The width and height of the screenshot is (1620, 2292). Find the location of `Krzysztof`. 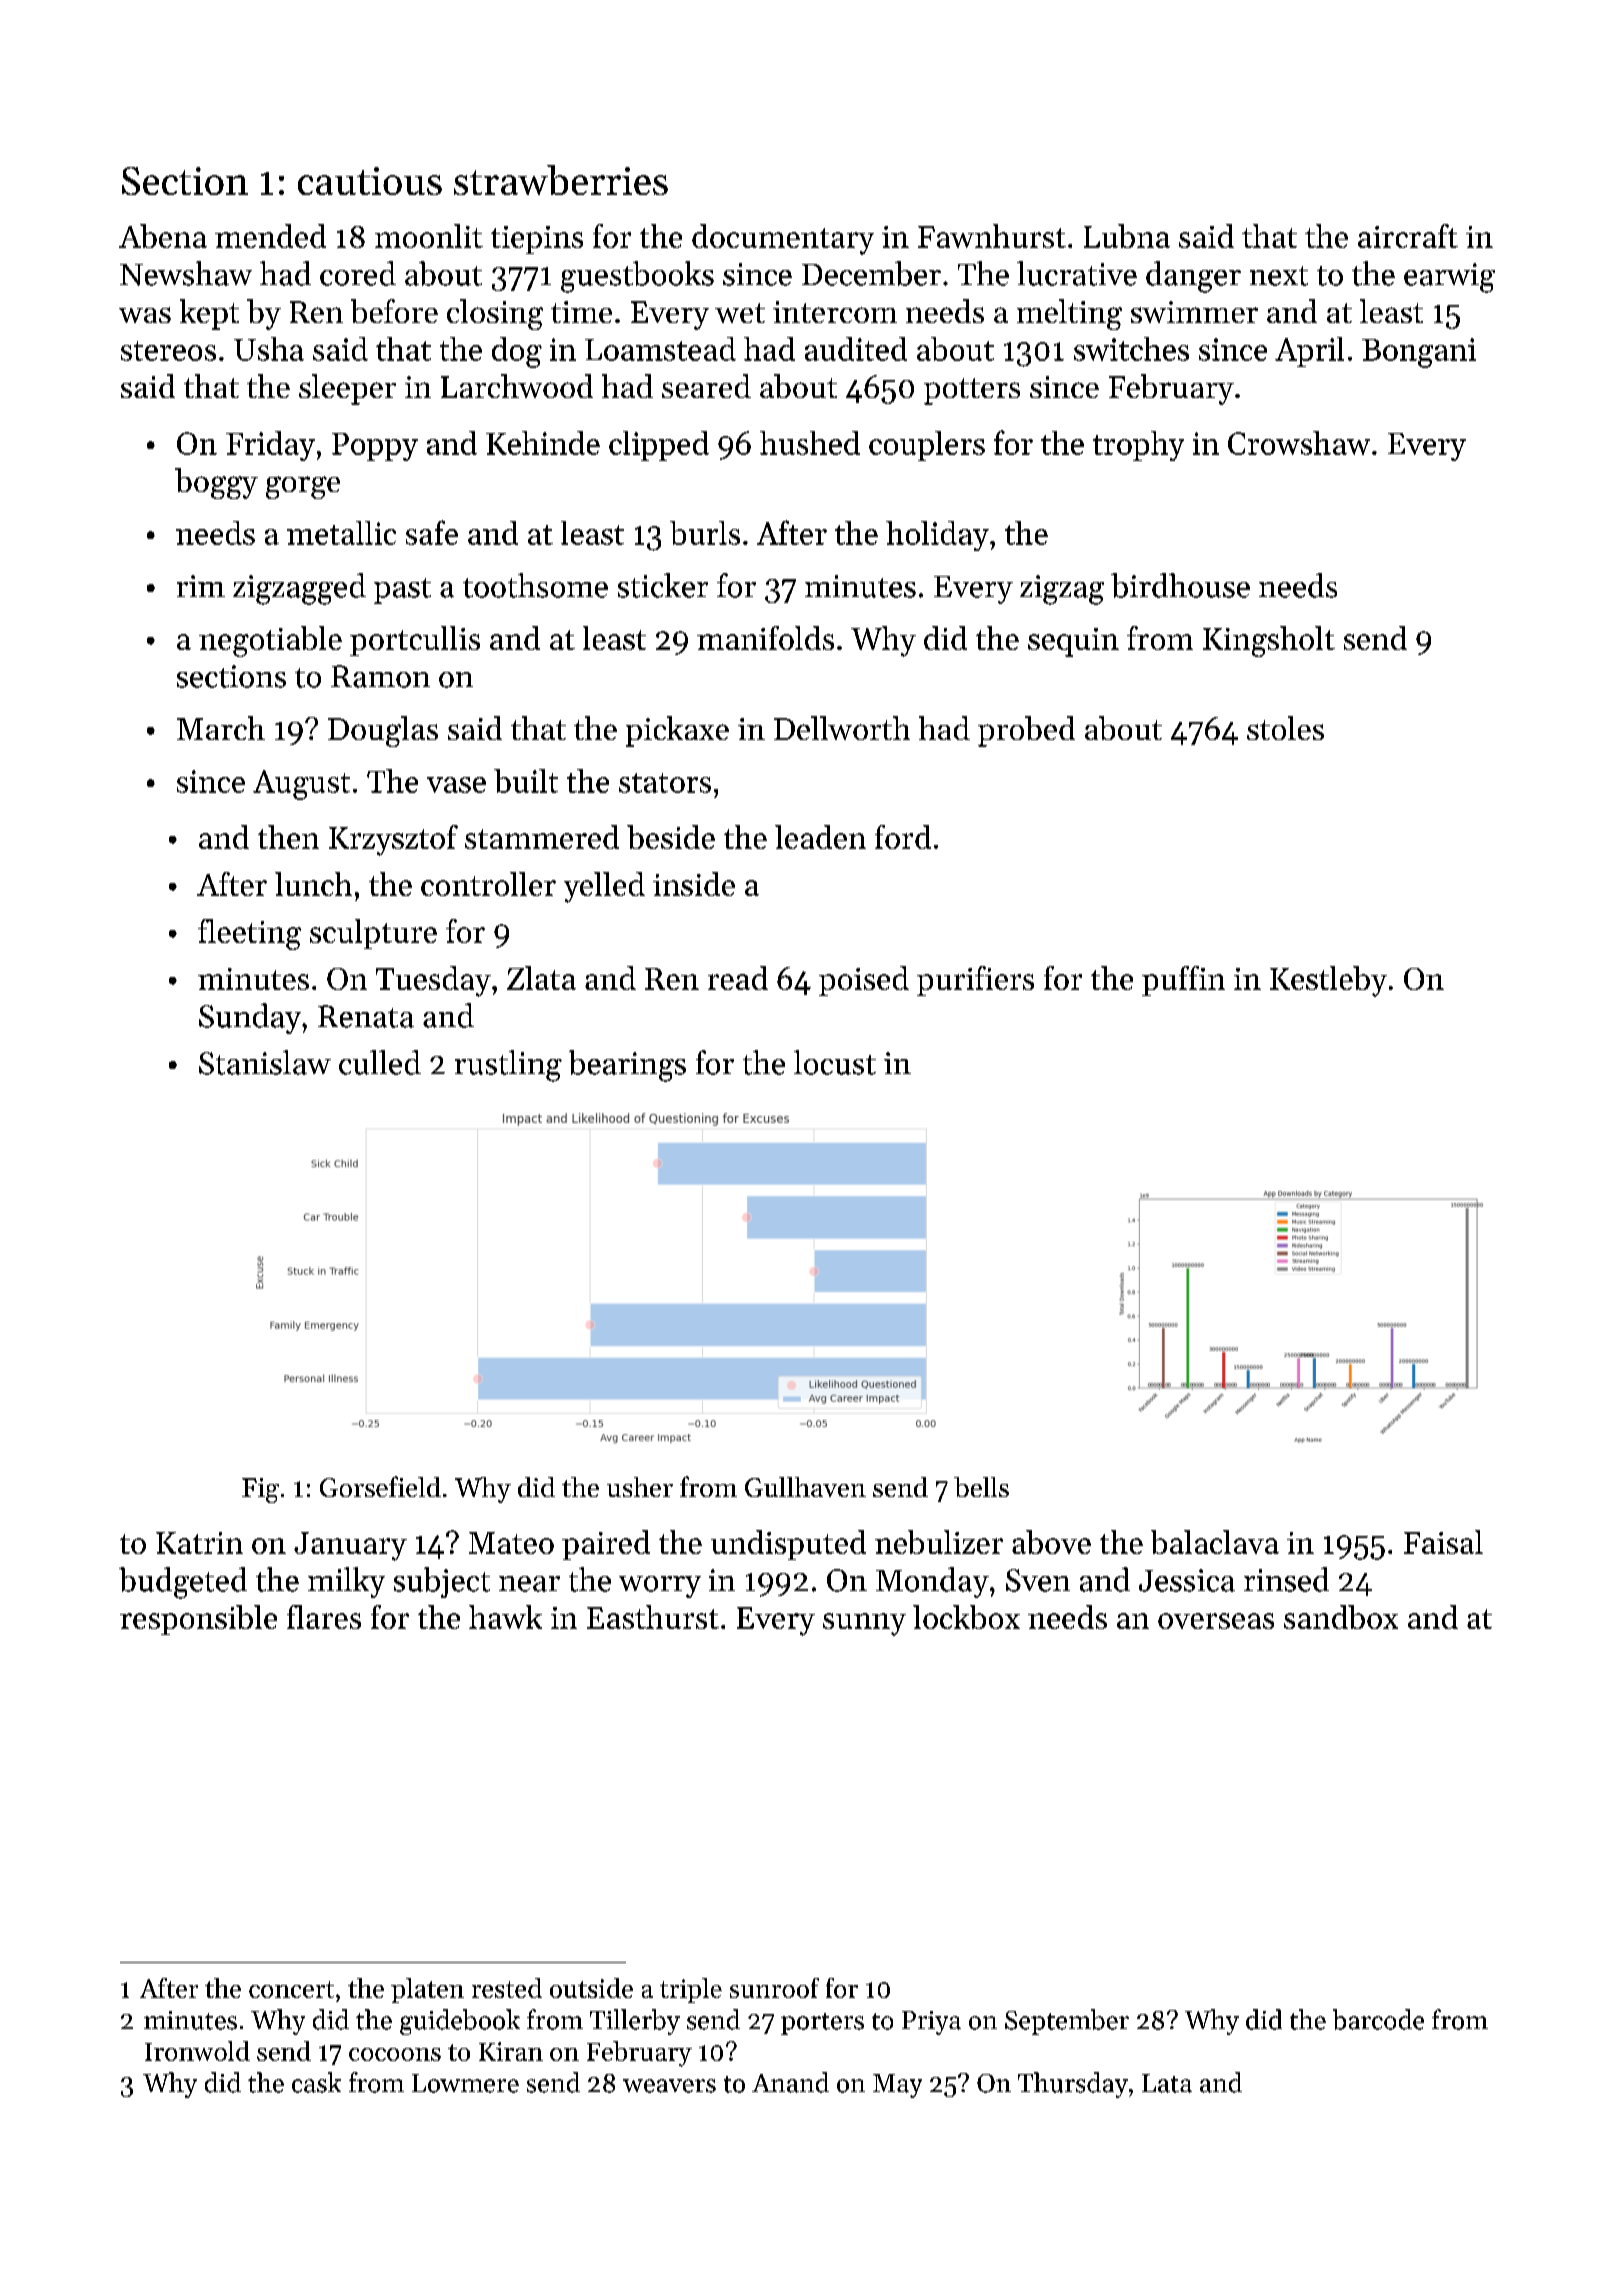

Krzysztof is located at coordinates (393, 840).
